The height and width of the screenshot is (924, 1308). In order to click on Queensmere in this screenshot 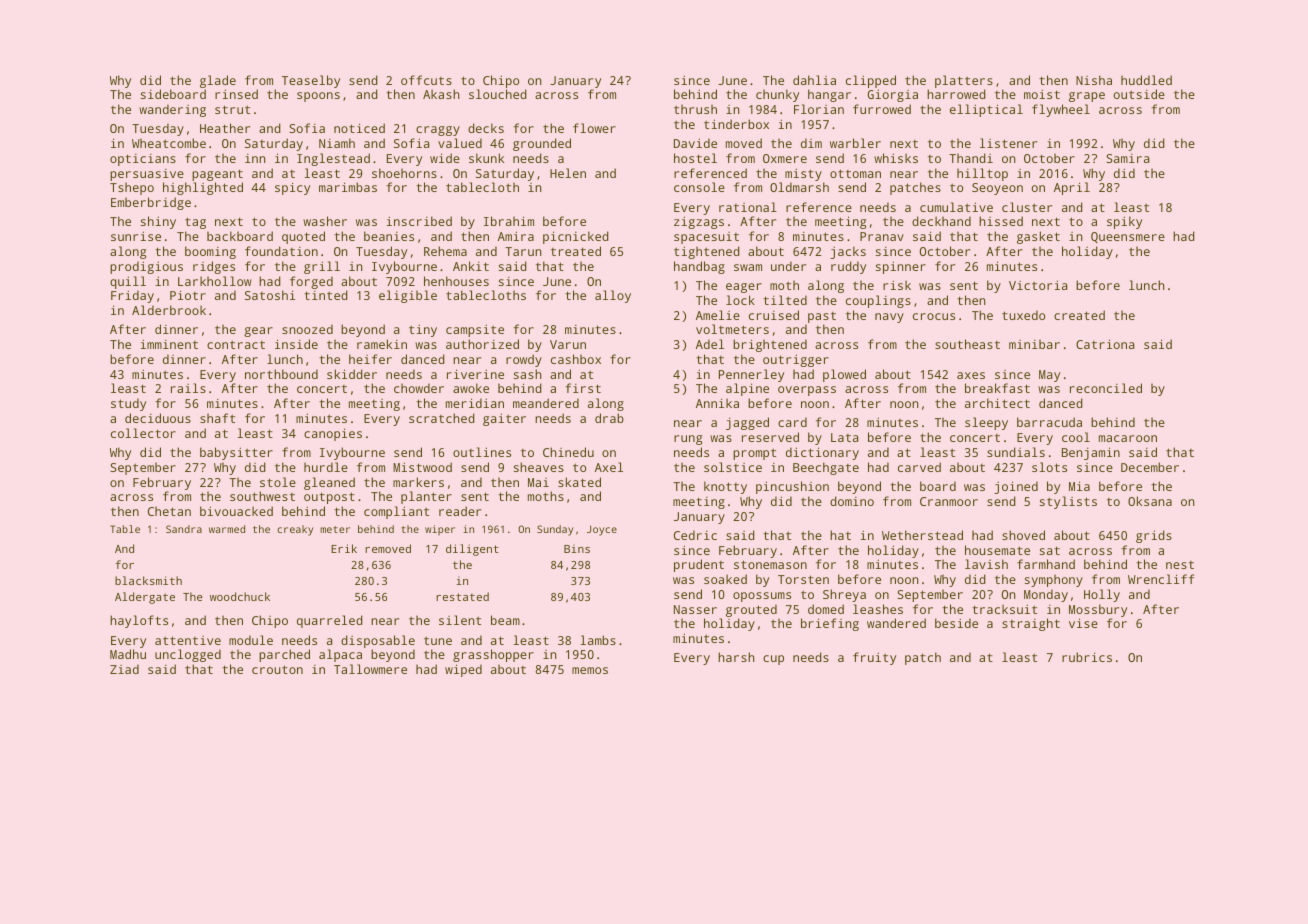, I will do `click(1128, 237)`.
